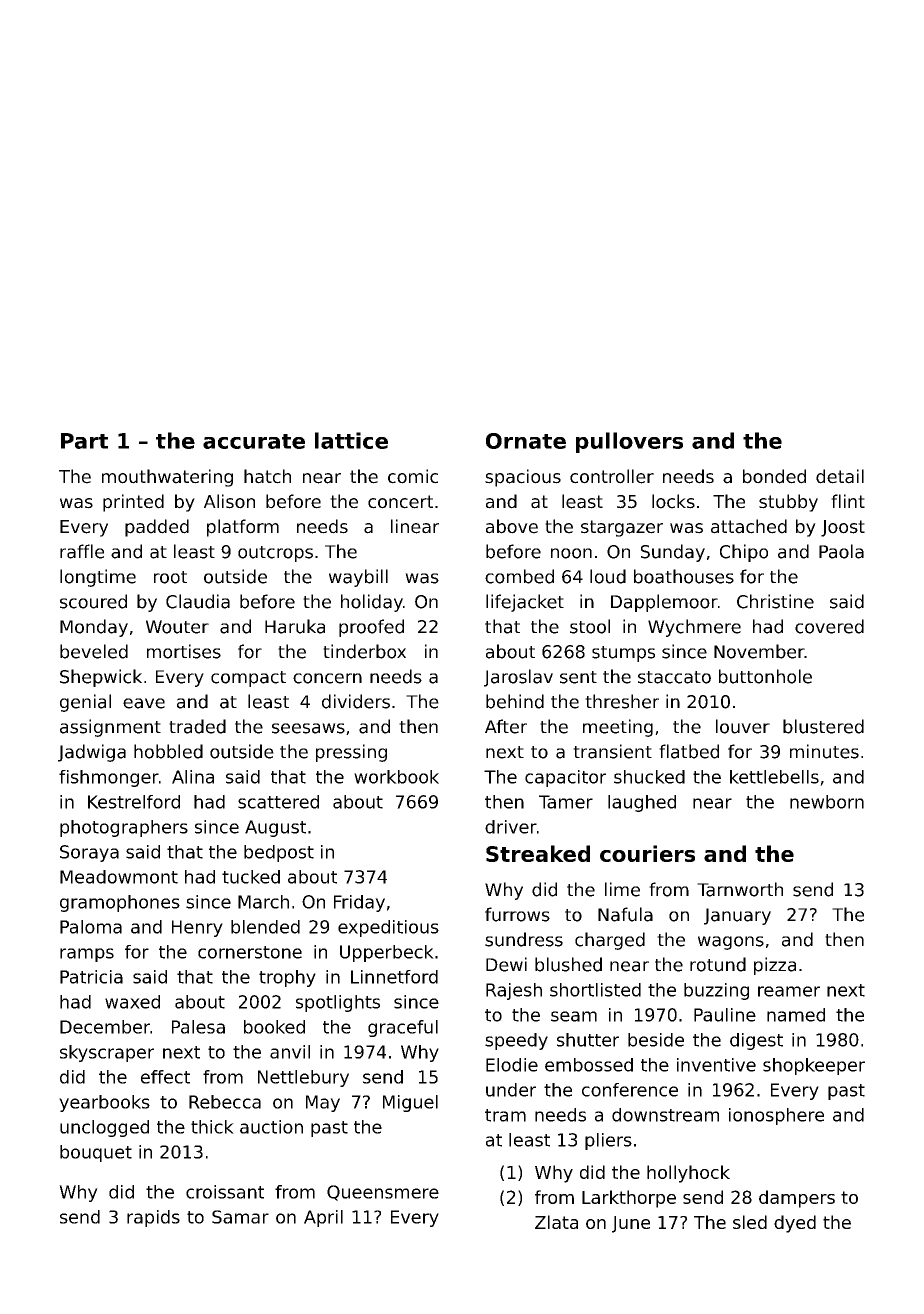 The image size is (924, 1314). Describe the element at coordinates (518, 678) in the document. I see `Jaroslav` at that location.
